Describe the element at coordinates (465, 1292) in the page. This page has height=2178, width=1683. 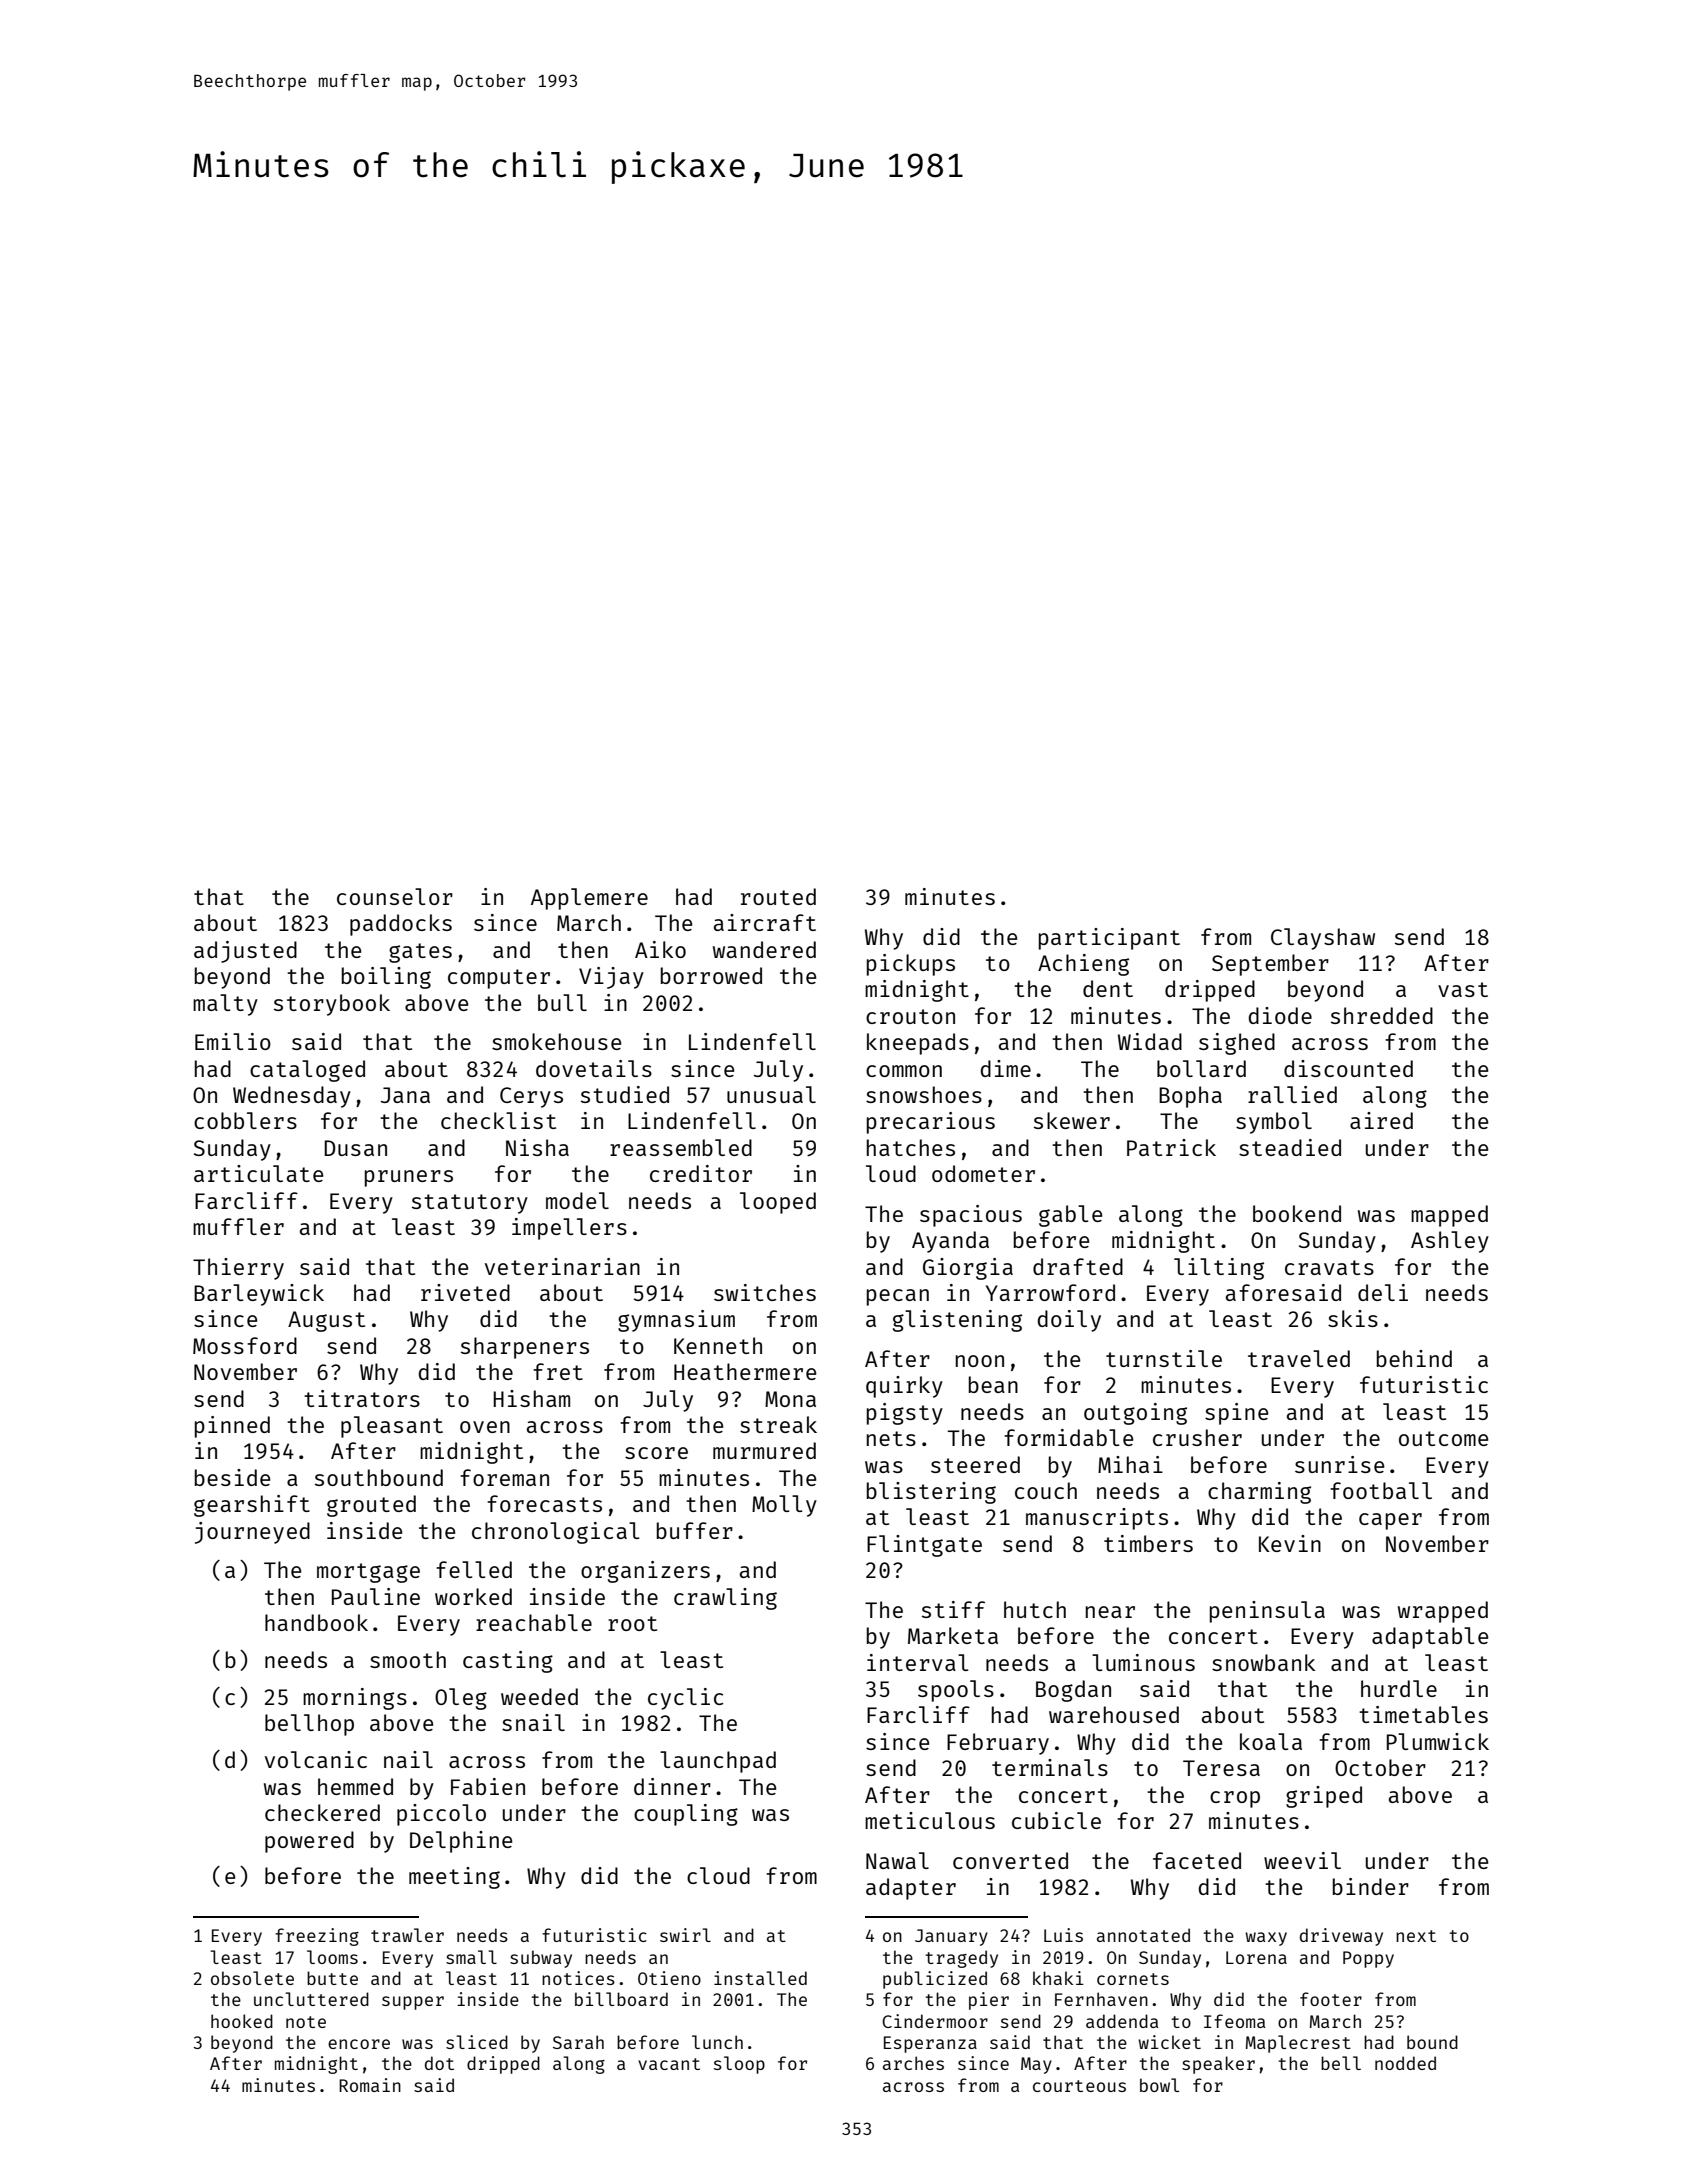
I see `riveted` at that location.
